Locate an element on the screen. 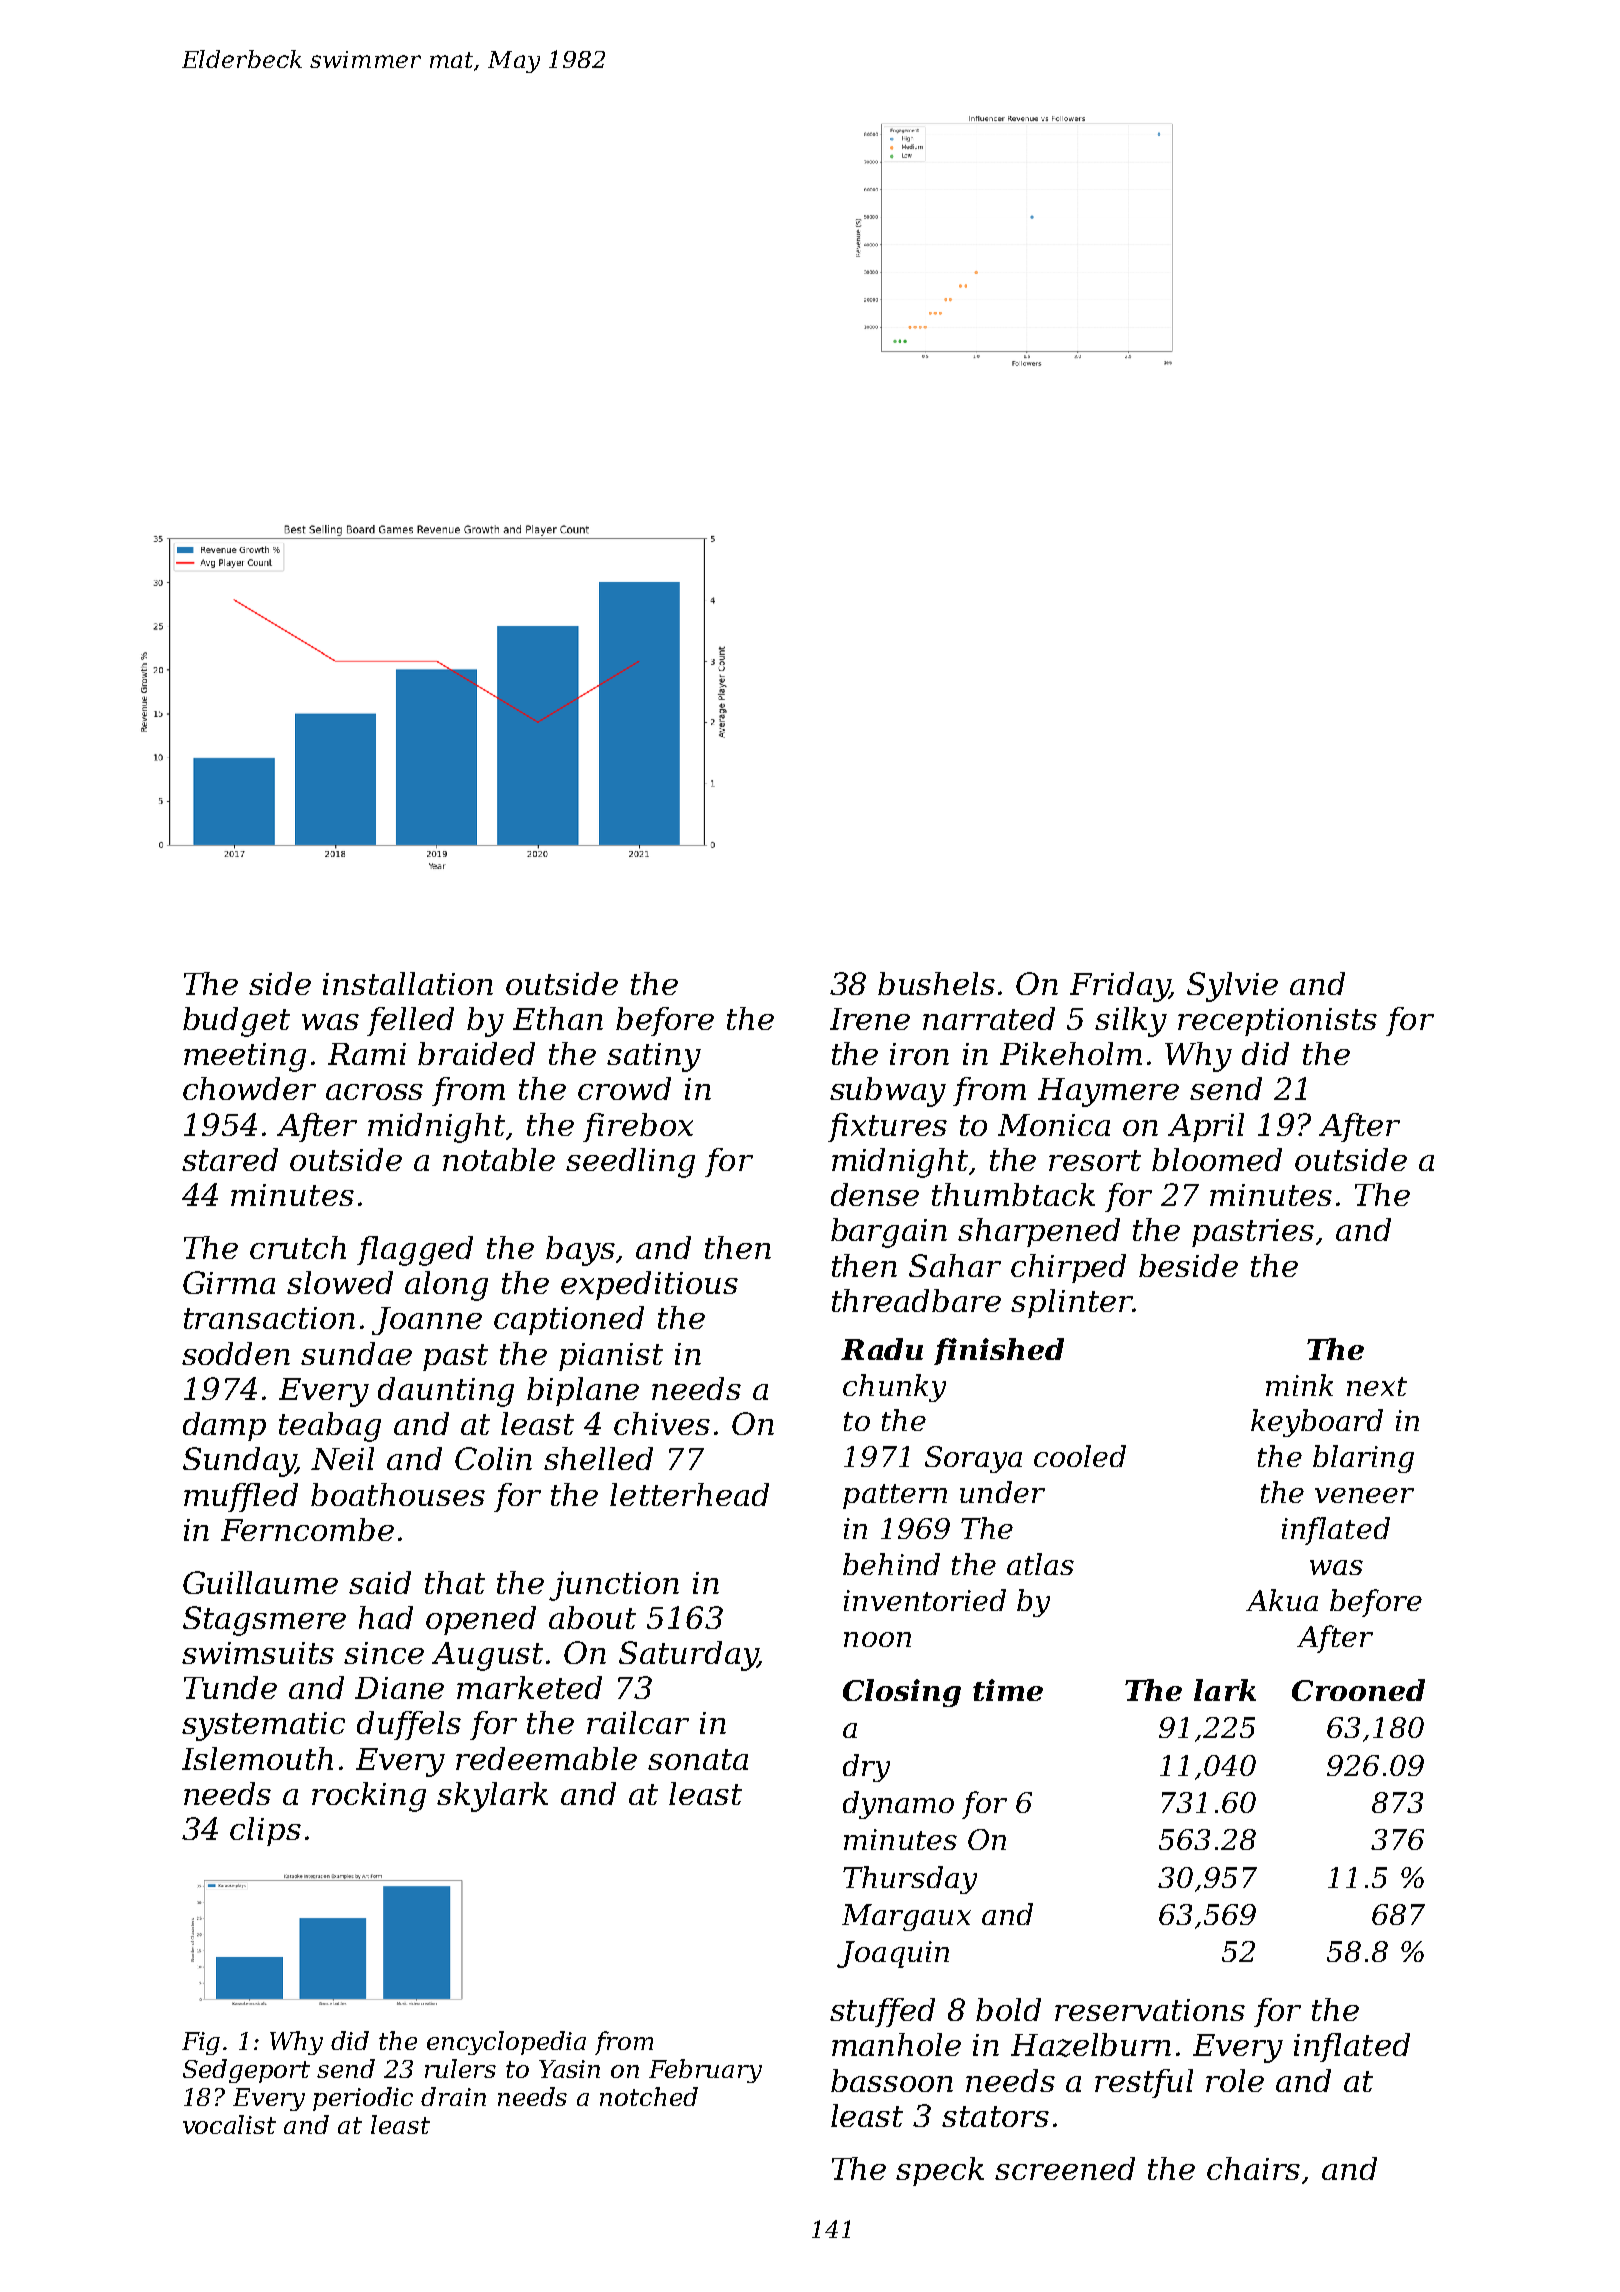 Image resolution: width=1620 pixels, height=2292 pixels. splinter is located at coordinates (1071, 1303).
